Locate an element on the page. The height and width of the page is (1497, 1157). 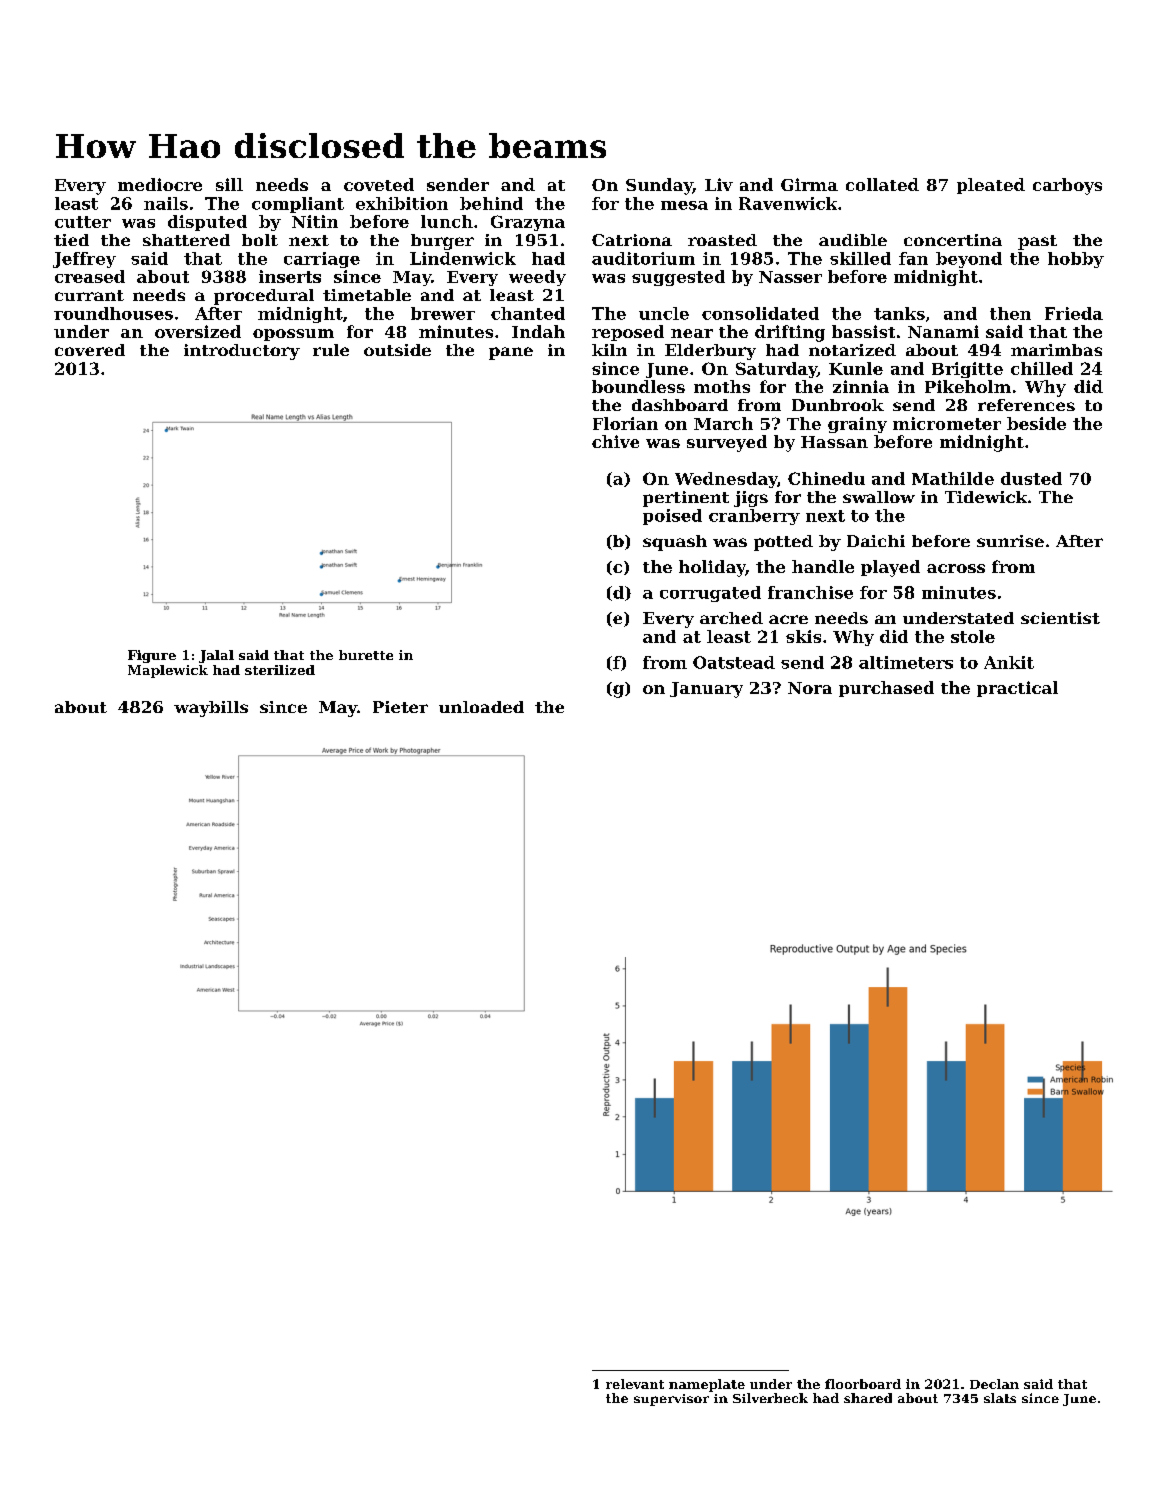
mediocre is located at coordinates (160, 184).
